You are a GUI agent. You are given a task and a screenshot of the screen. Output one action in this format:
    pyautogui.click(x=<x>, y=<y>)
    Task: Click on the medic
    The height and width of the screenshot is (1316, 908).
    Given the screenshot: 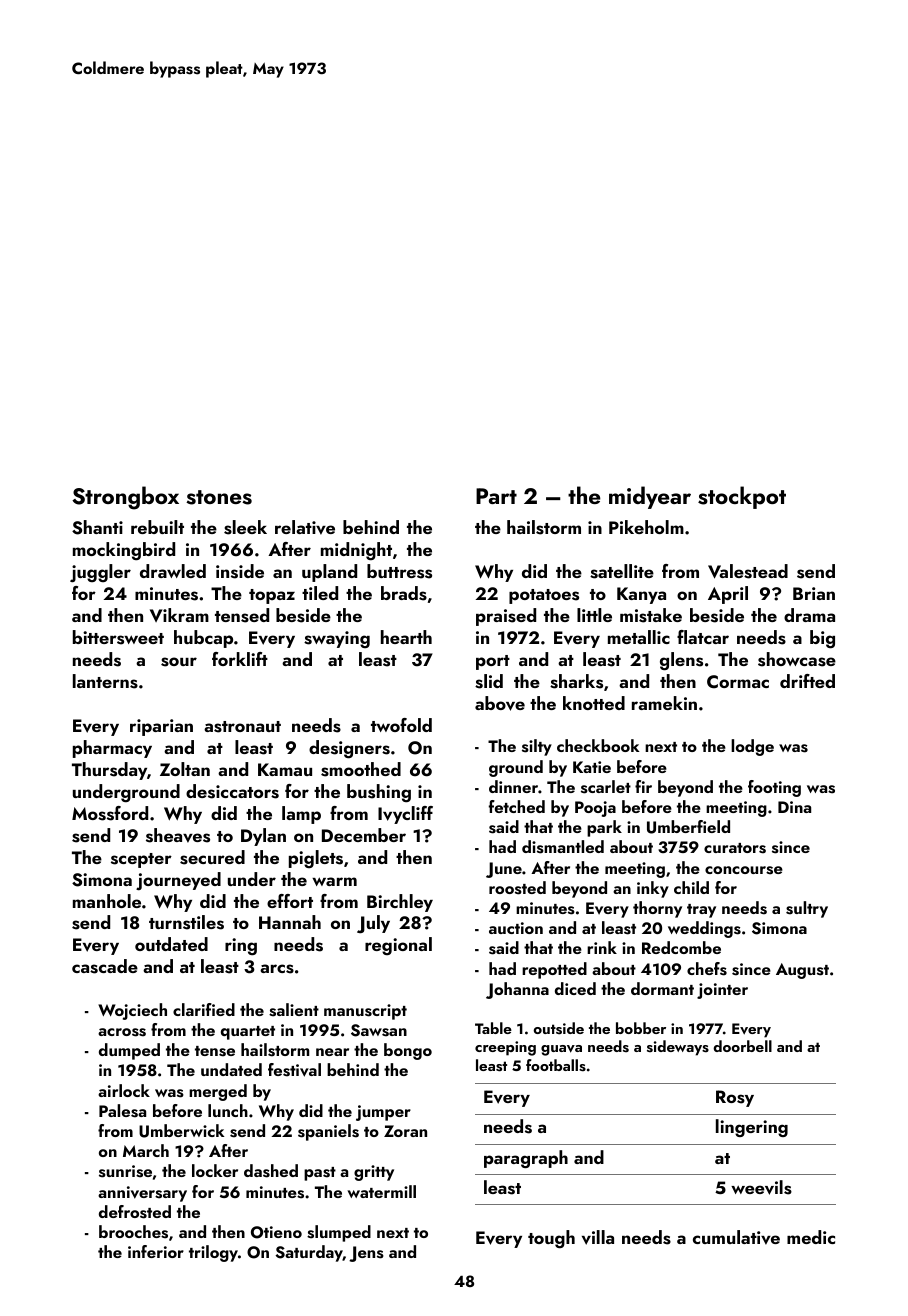 What is the action you would take?
    pyautogui.click(x=811, y=1237)
